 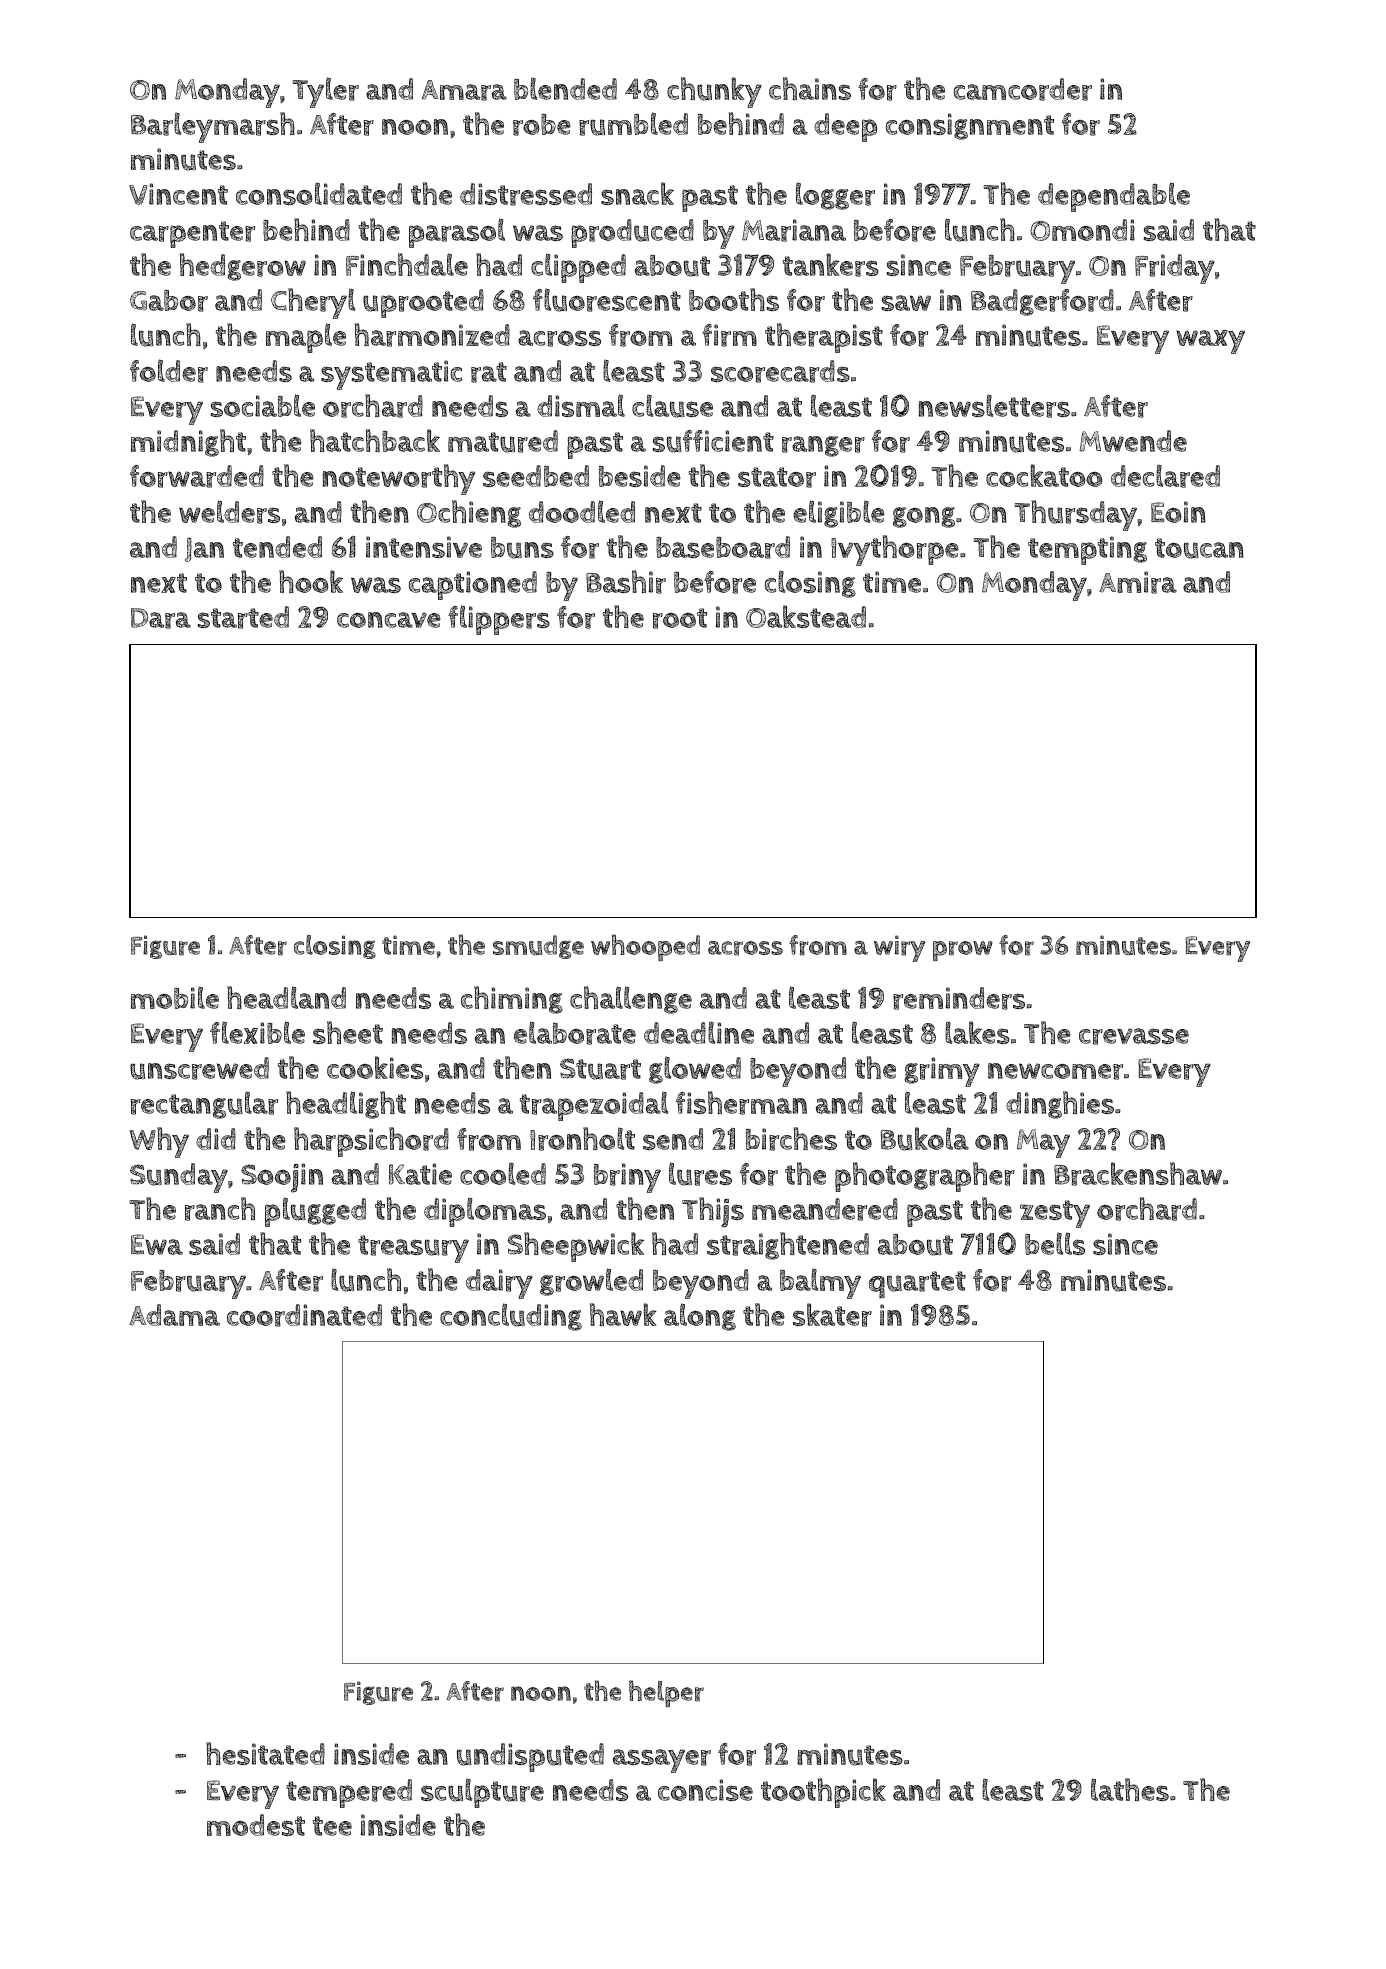 I want to click on Adama, so click(x=174, y=1315).
